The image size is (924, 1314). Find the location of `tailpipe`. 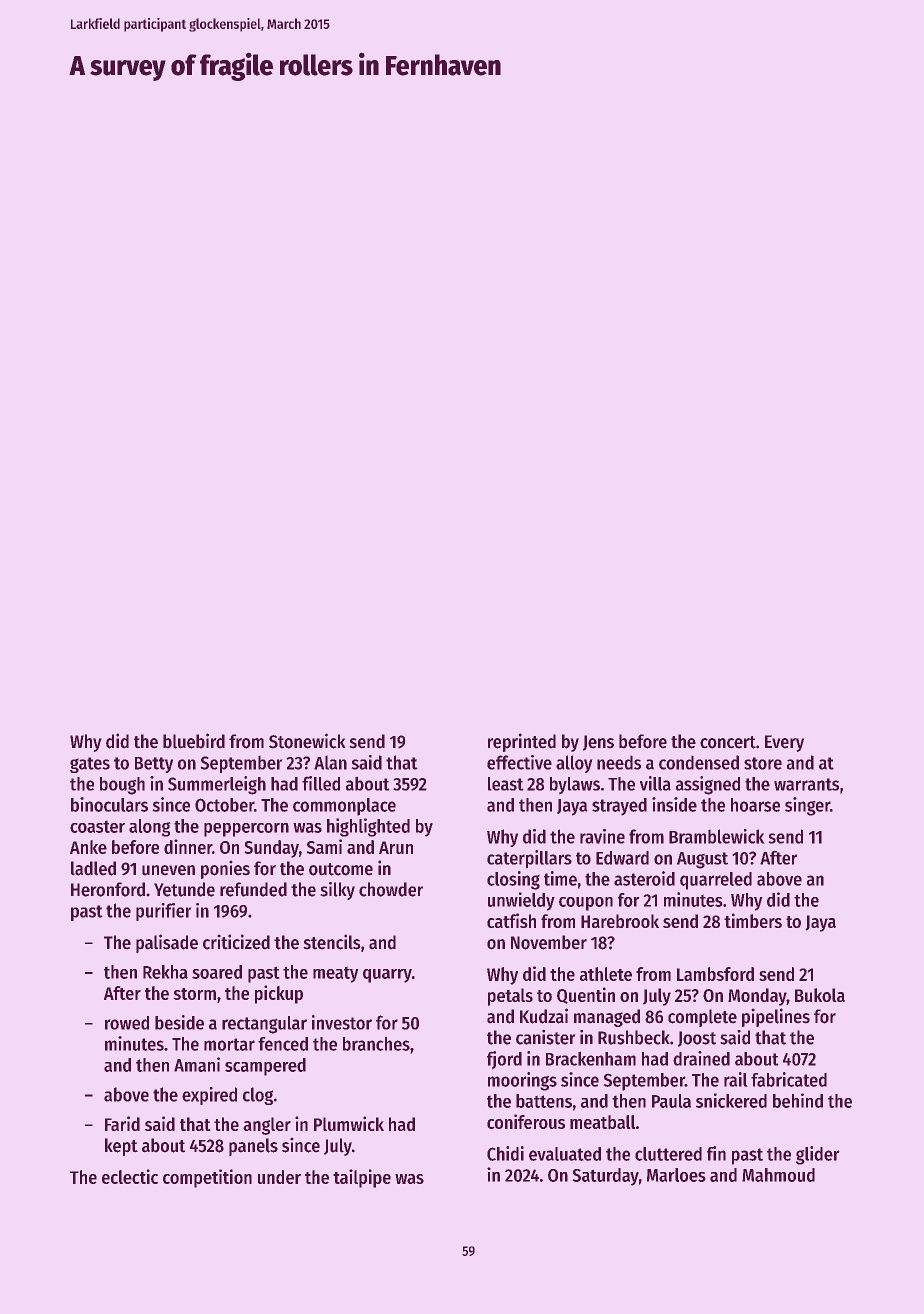

tailpipe is located at coordinates (362, 1178).
